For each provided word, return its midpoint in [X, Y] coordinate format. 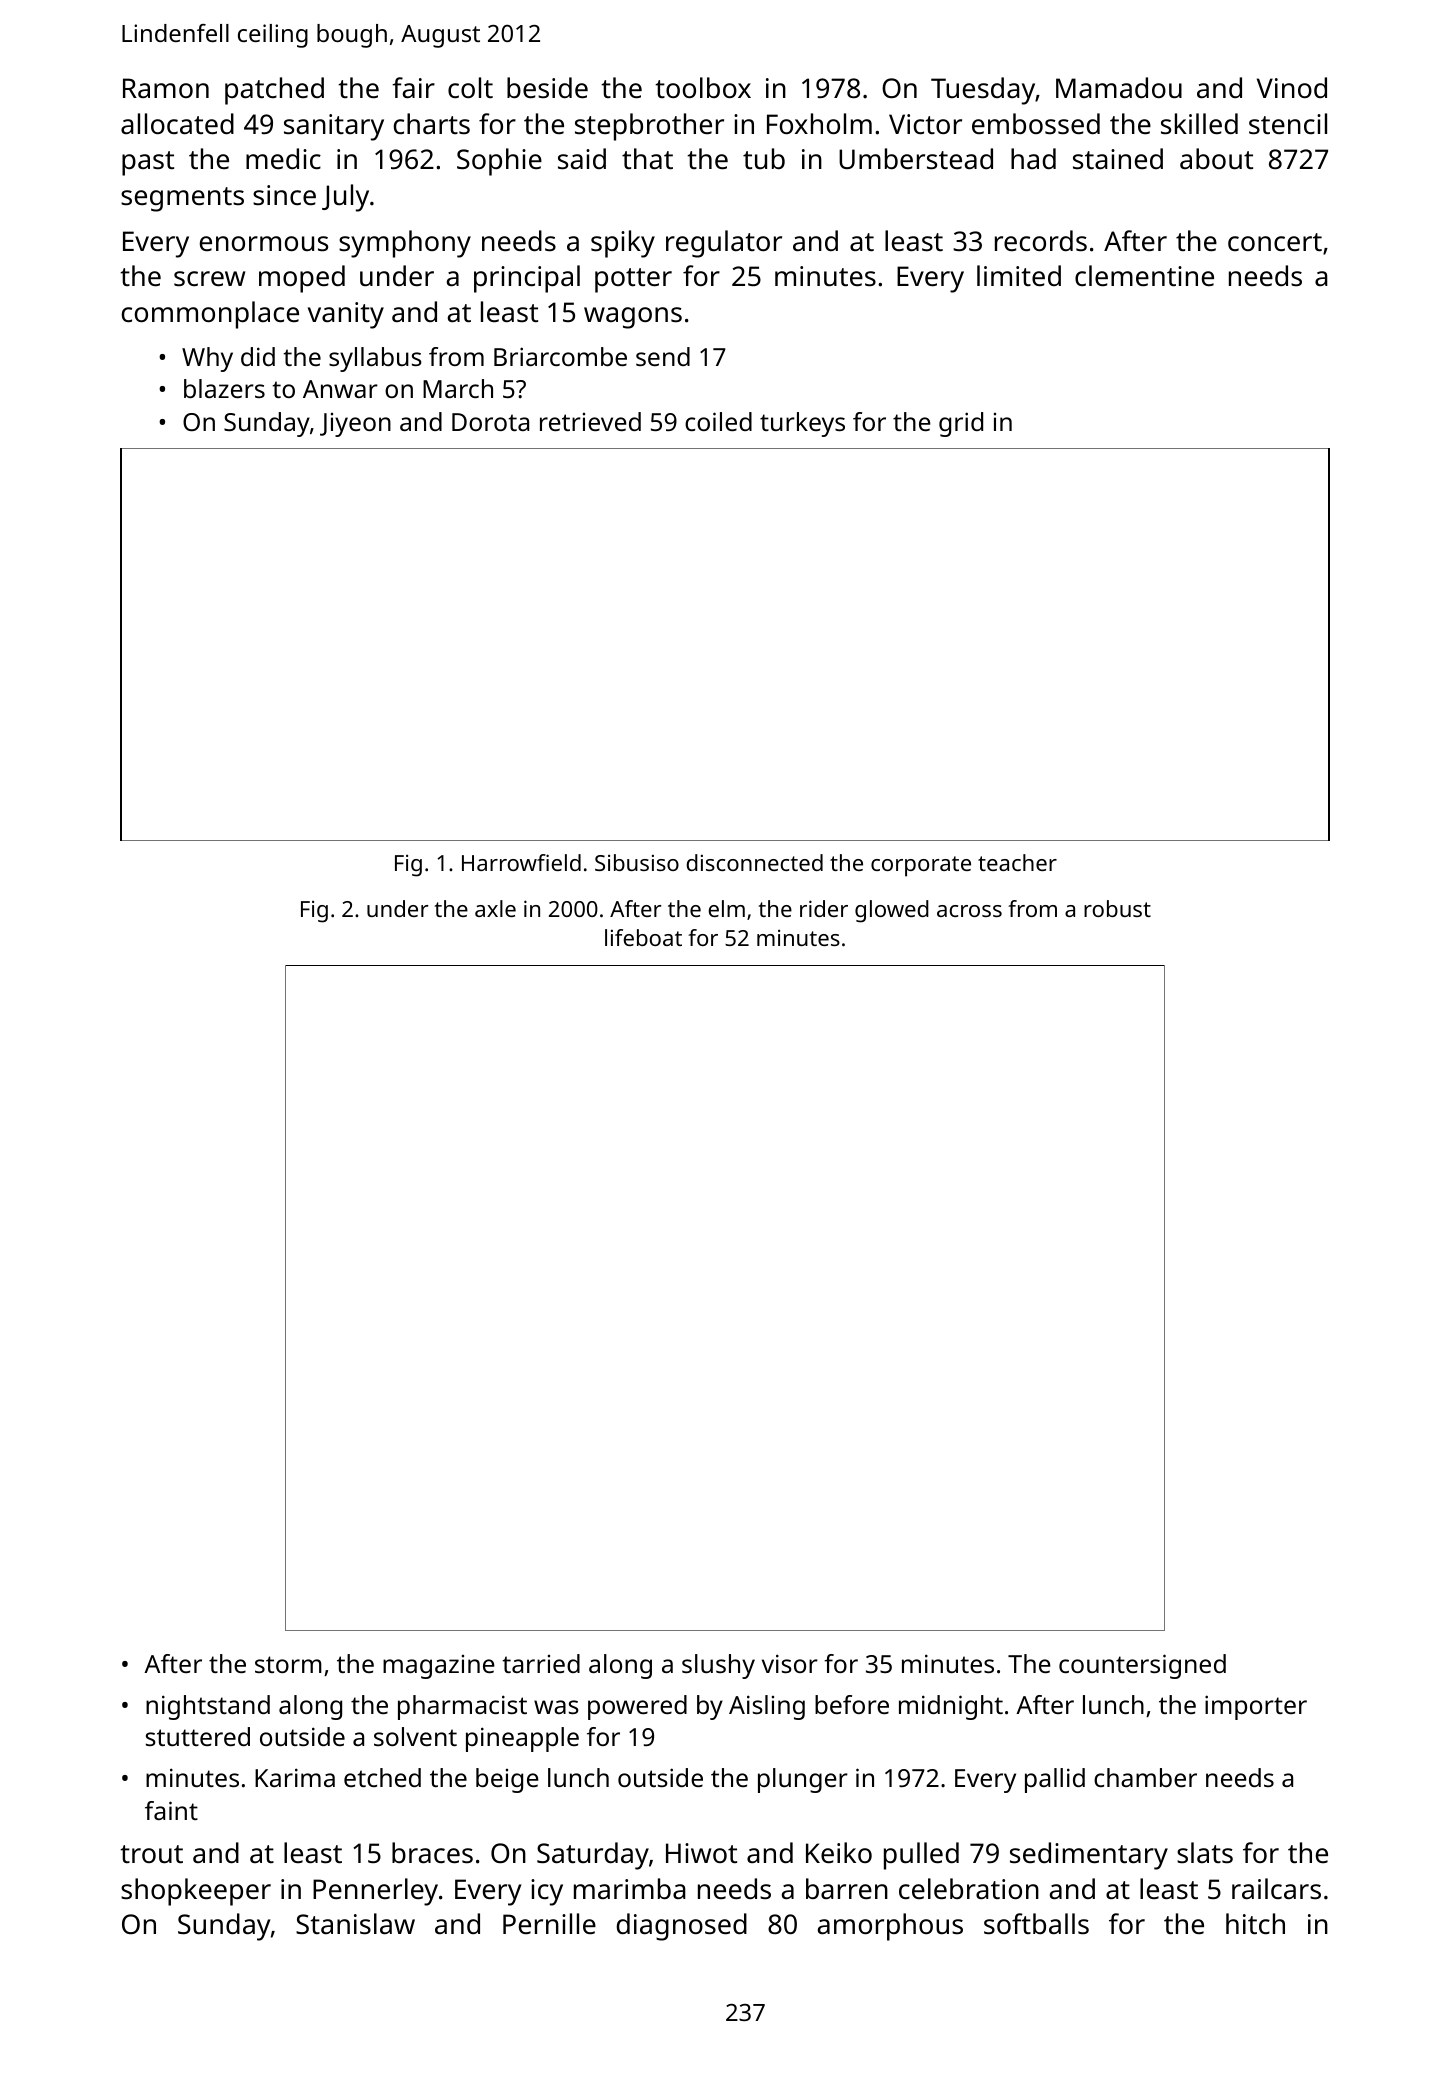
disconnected [754, 862]
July [345, 198]
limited [1019, 275]
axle [495, 908]
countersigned [1142, 1666]
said [582, 159]
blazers [224, 388]
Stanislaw [355, 1924]
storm [288, 1664]
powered [637, 1707]
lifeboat [643, 937]
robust [1117, 908]
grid [961, 424]
